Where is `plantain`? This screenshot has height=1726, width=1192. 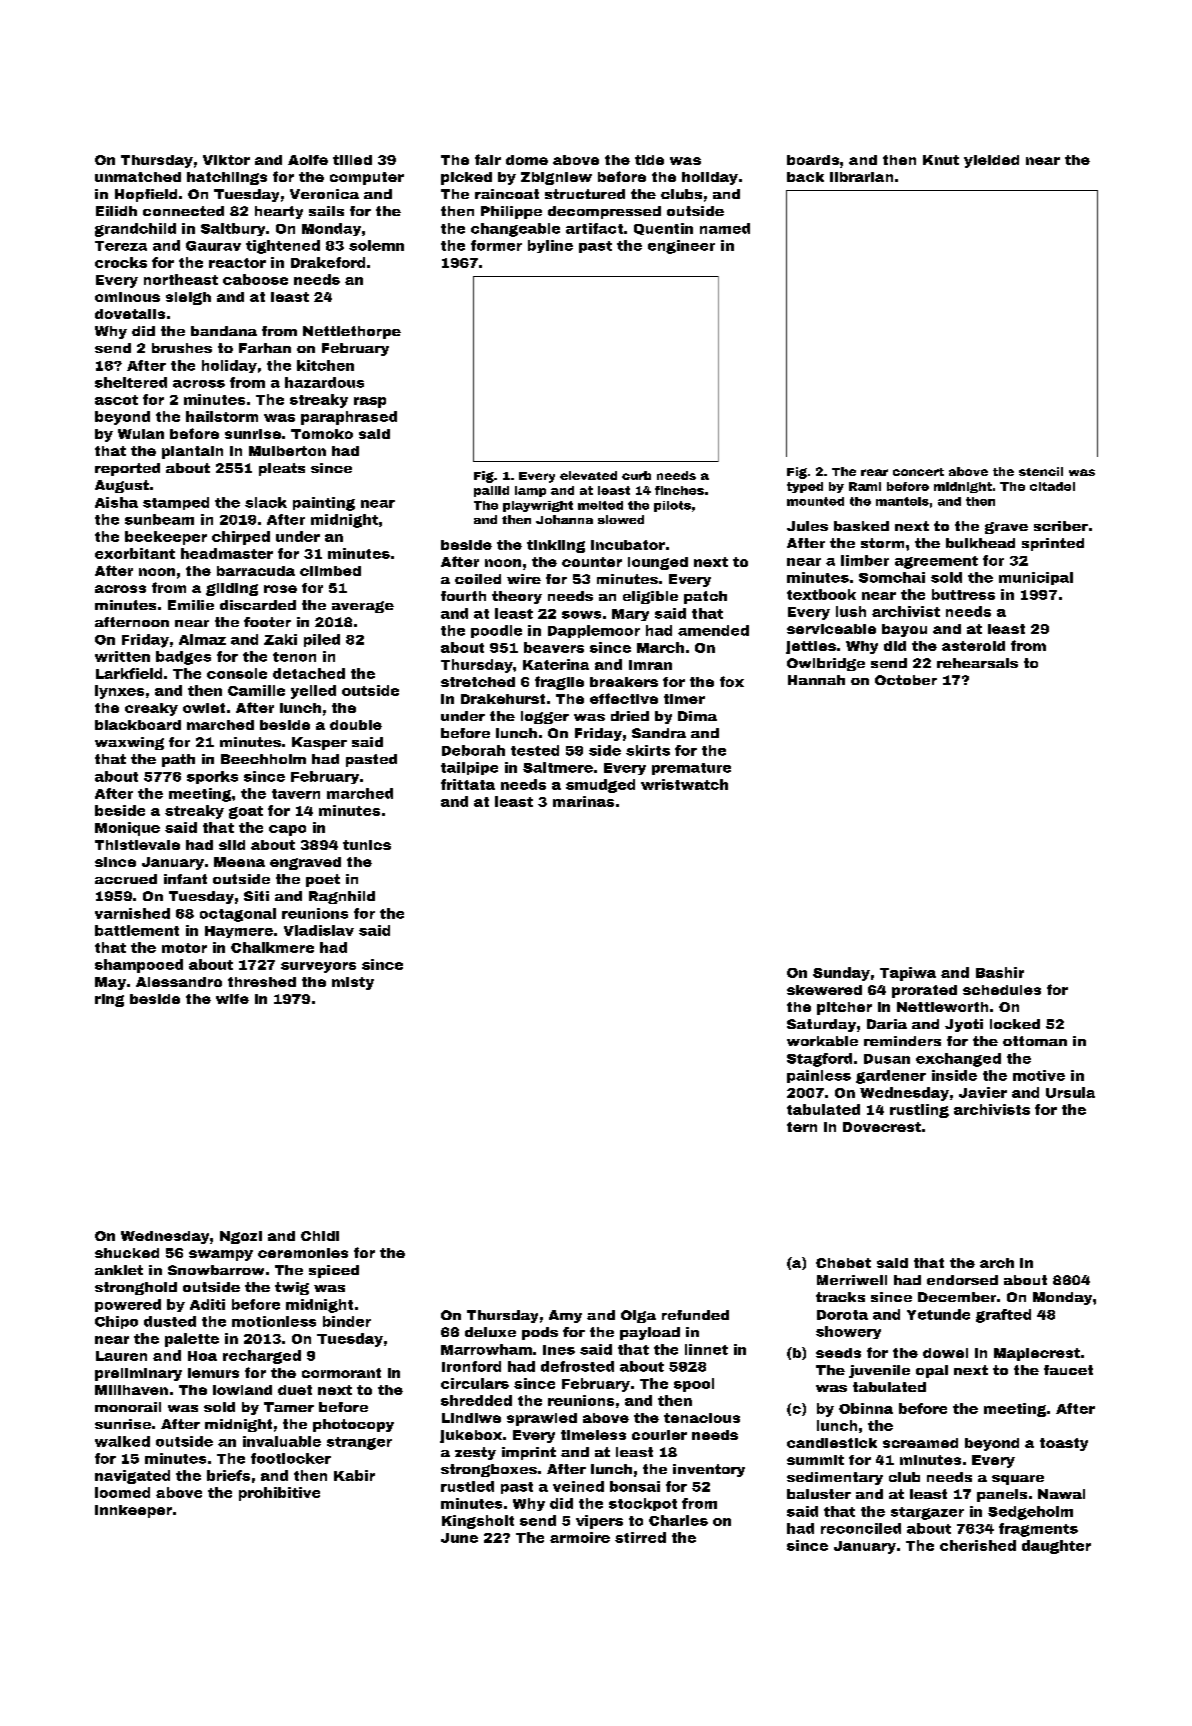
plantain is located at coordinates (192, 452).
